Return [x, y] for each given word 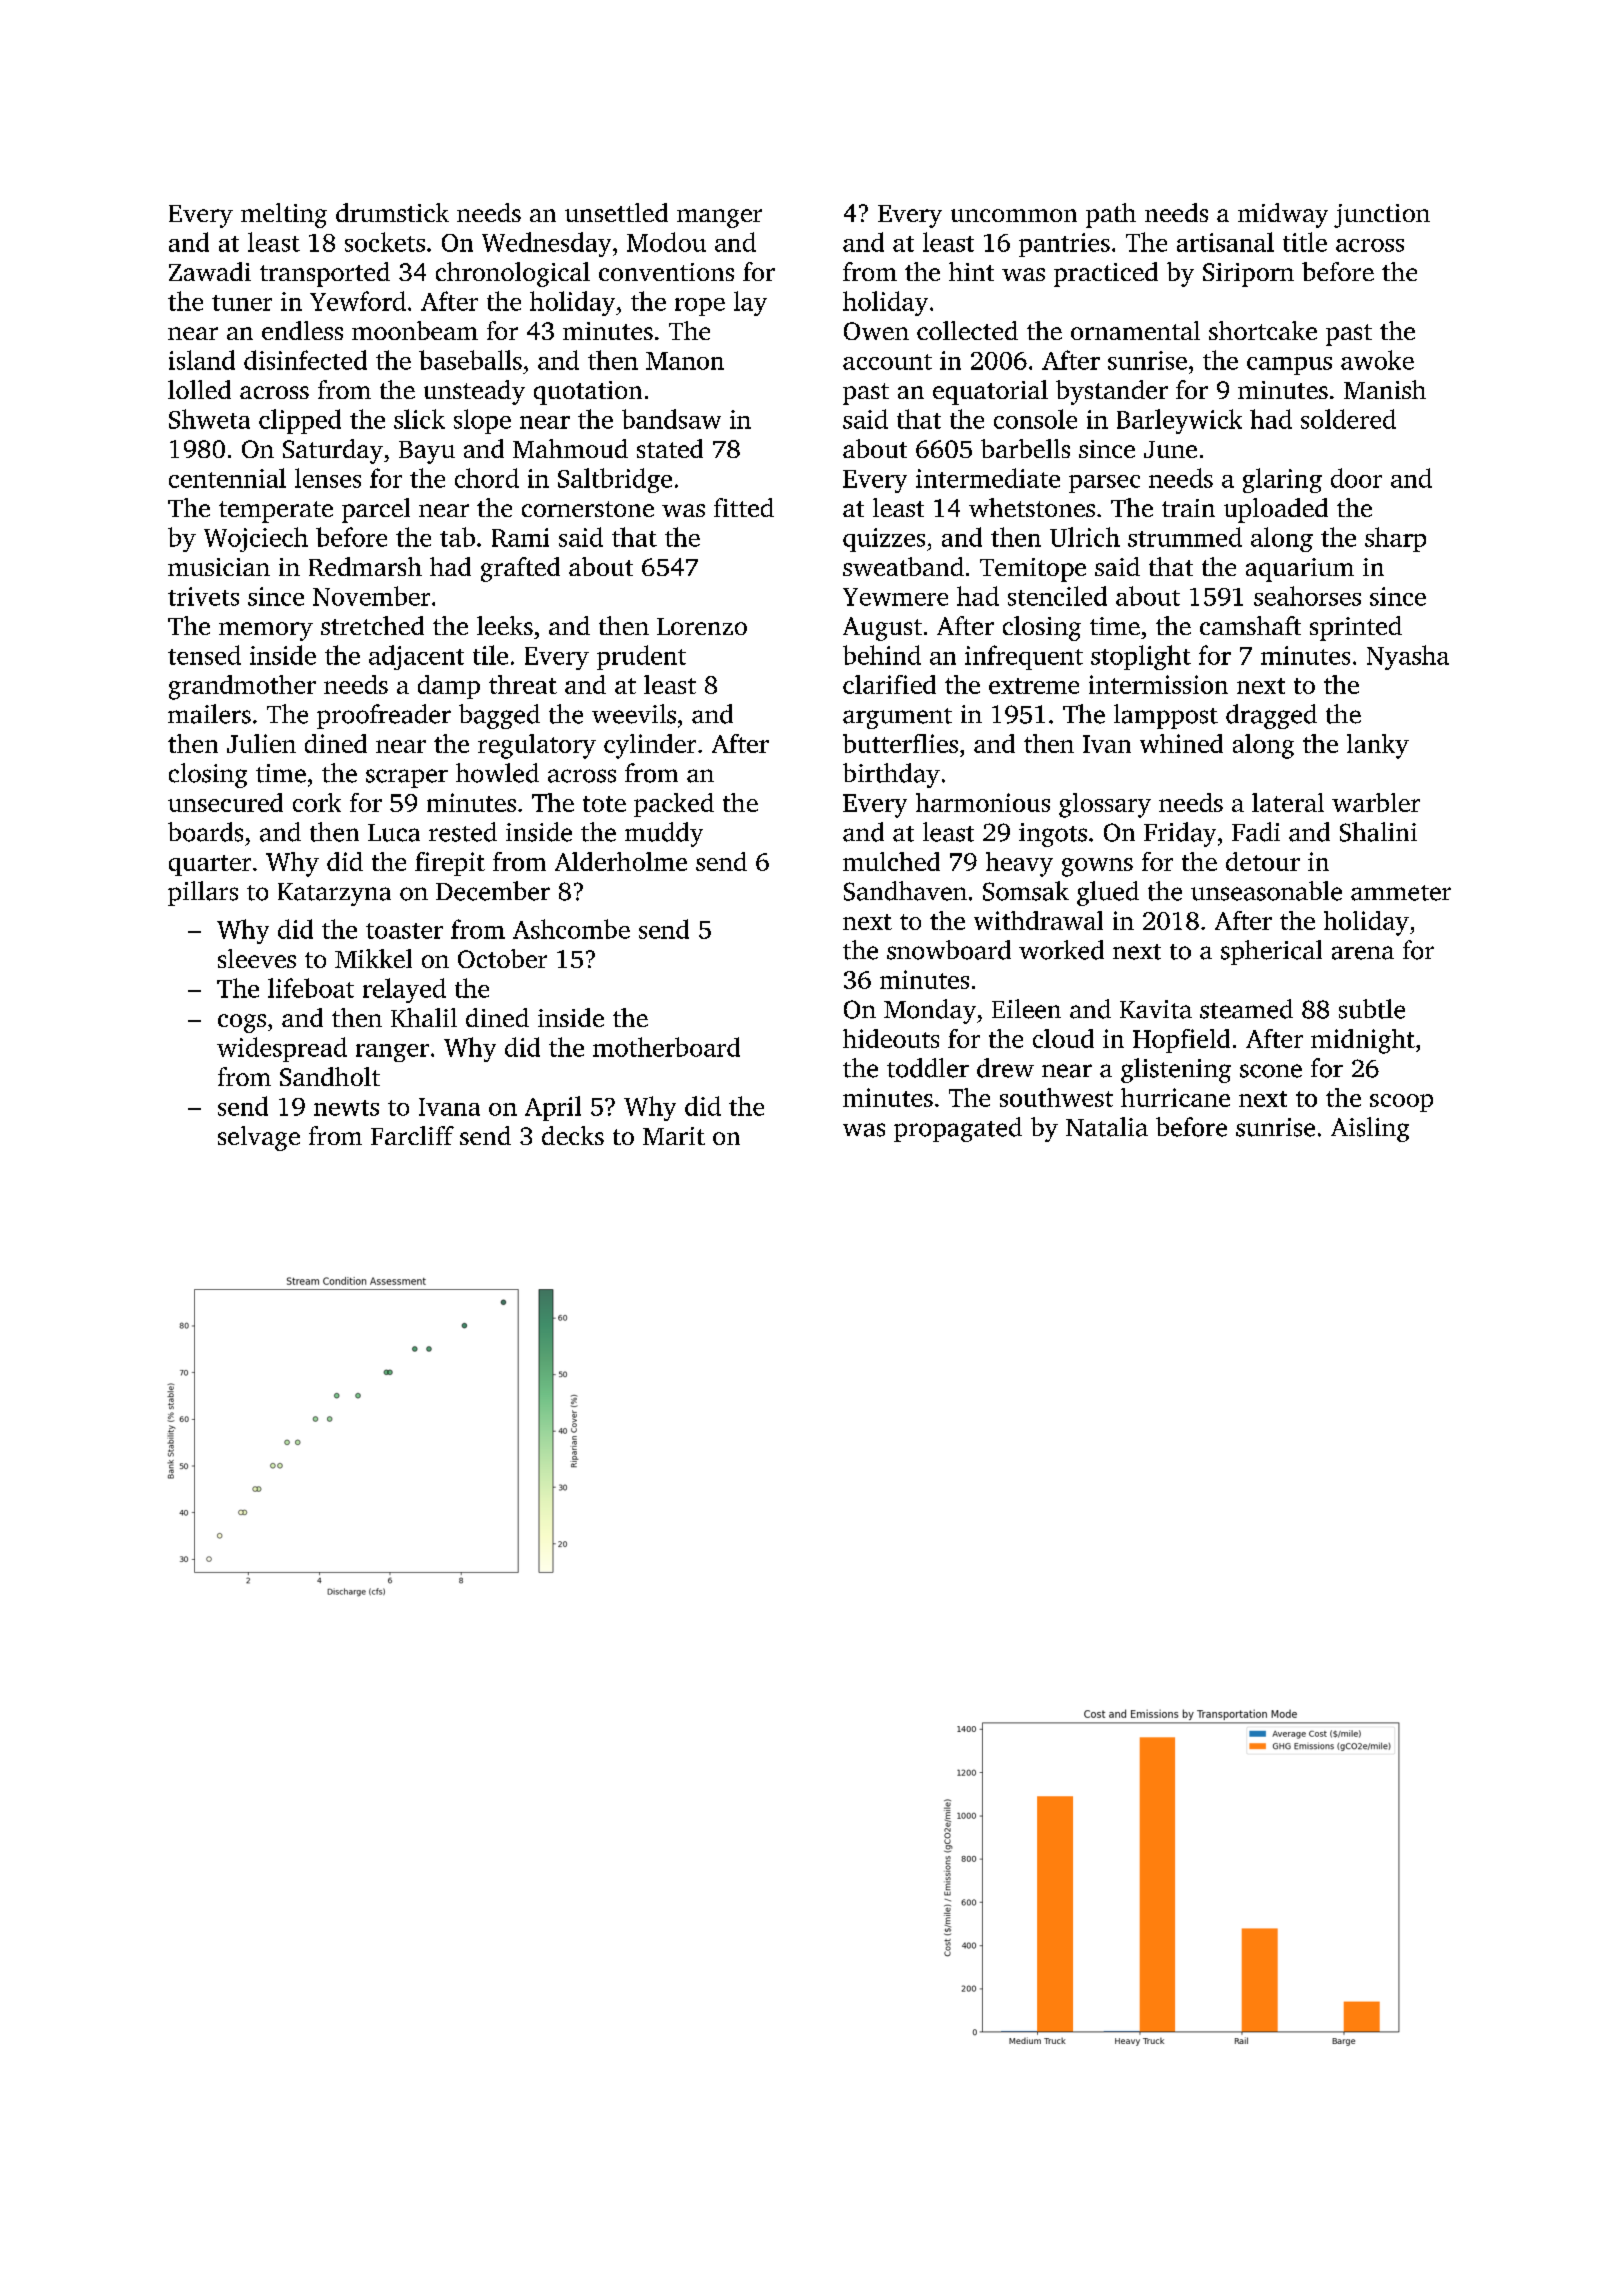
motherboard [666, 1047]
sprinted [1356, 628]
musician [219, 567]
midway [1283, 215]
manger [719, 218]
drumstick [392, 212]
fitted [744, 507]
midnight [1363, 1041]
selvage [259, 1138]
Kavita [1156, 1009]
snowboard [949, 950]
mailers [209, 714]
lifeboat [311, 988]
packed [674, 805]
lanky [1378, 746]
